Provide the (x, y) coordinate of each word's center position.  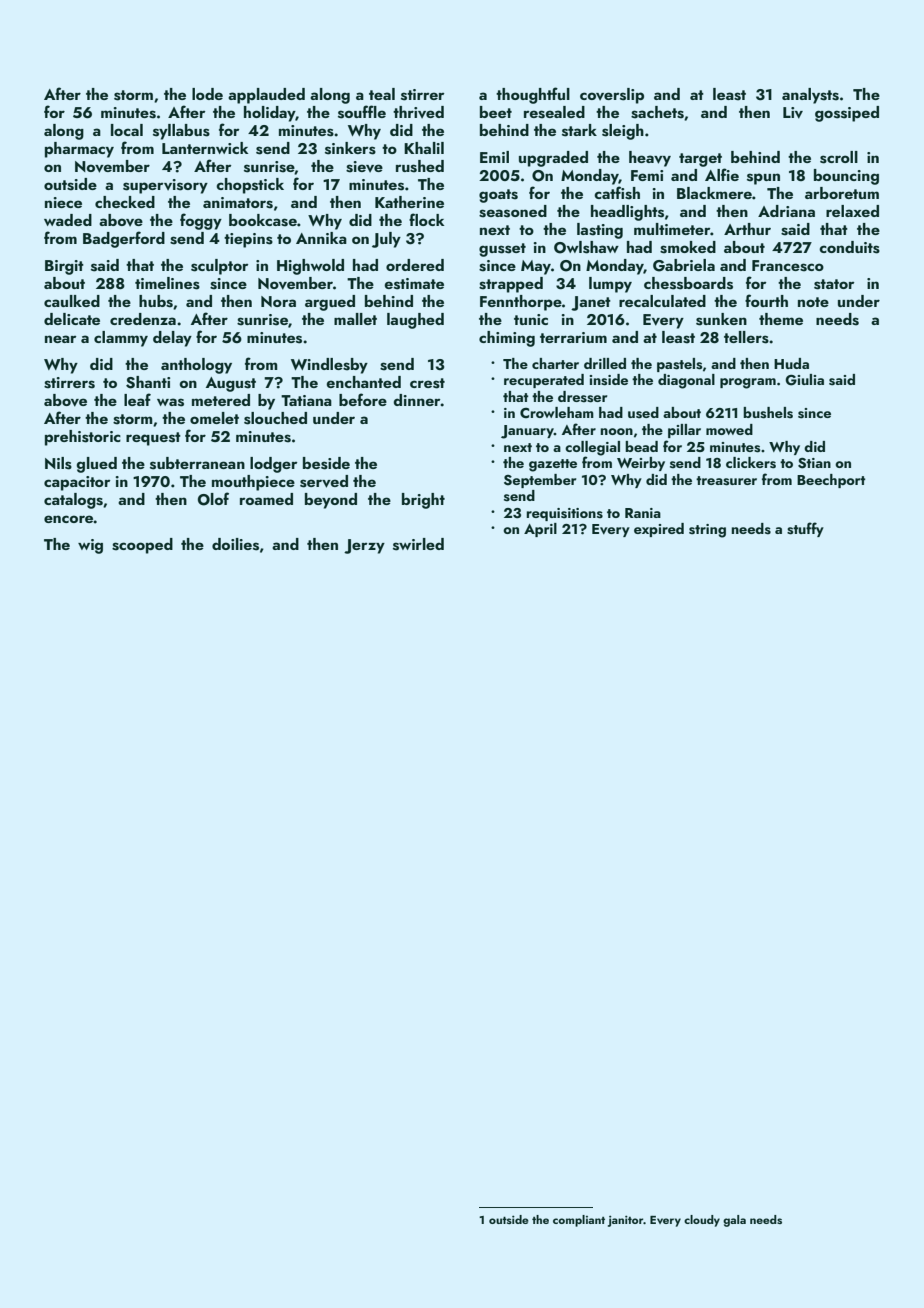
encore (69, 519)
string (707, 531)
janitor (625, 1221)
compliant (579, 1221)
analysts (810, 96)
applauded (266, 96)
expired (659, 530)
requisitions (564, 514)
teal (382, 94)
